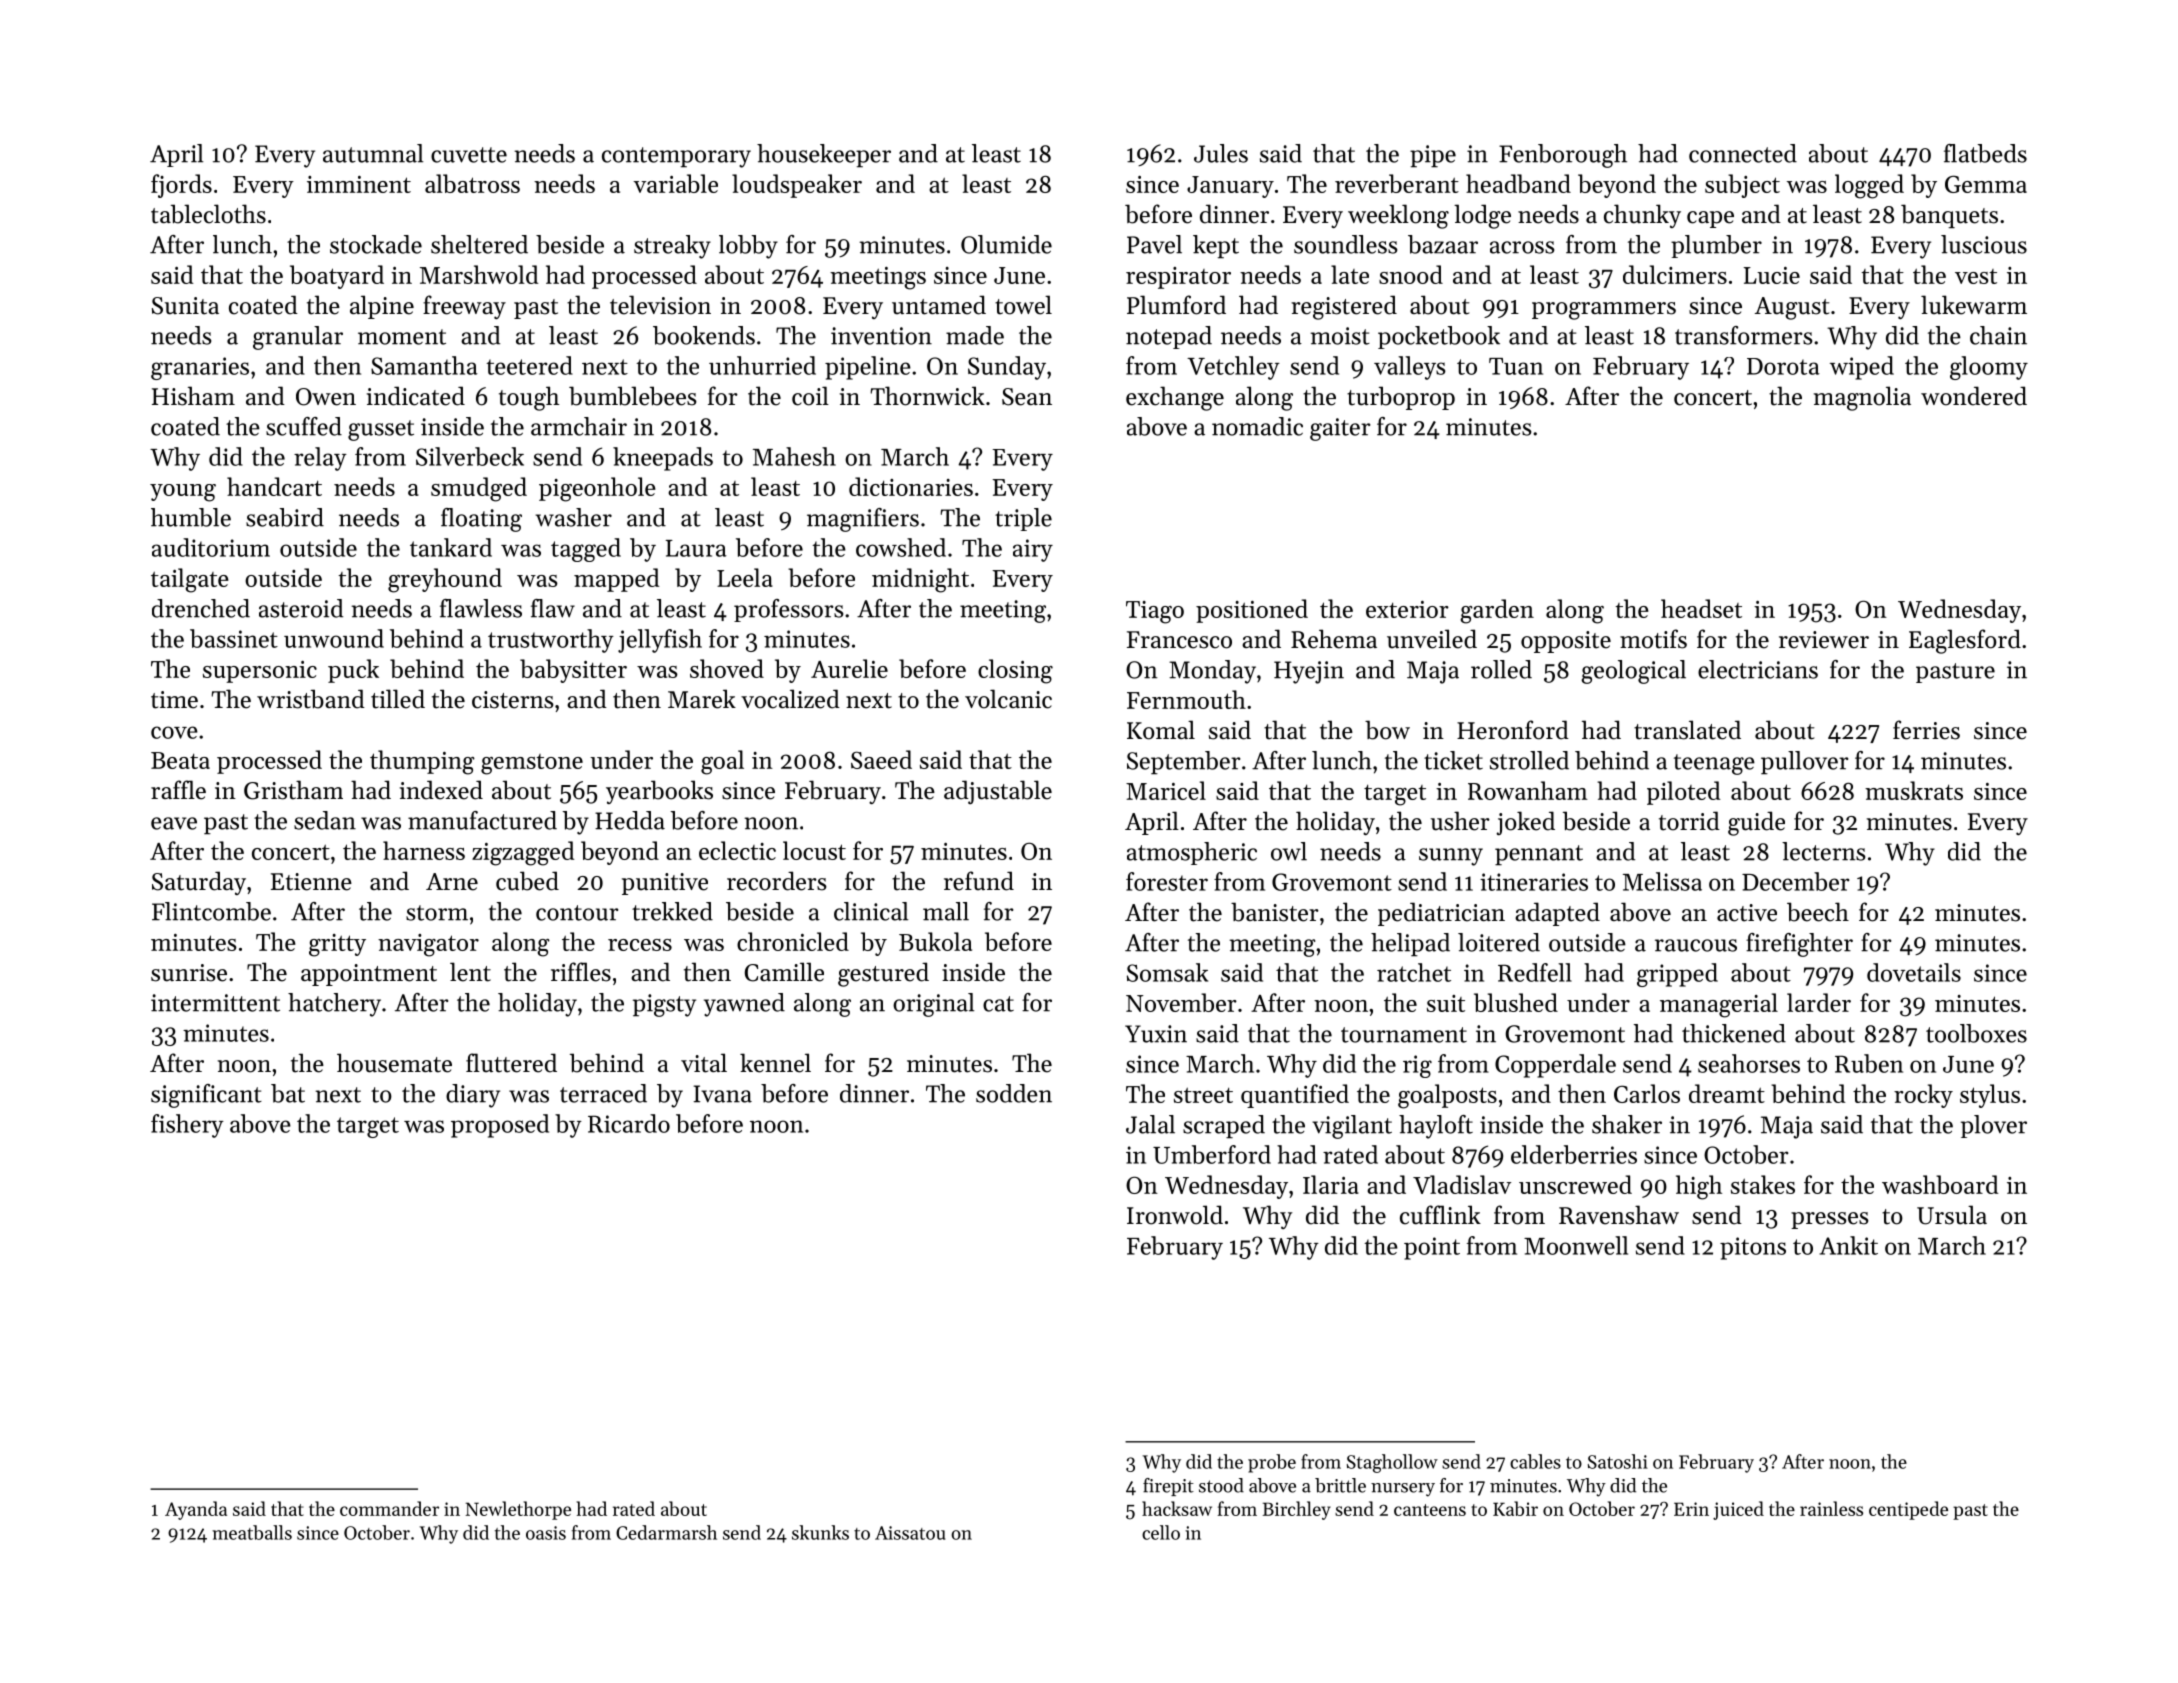  Describe the element at coordinates (1516, 366) in the screenshot. I see `Tuan` at that location.
